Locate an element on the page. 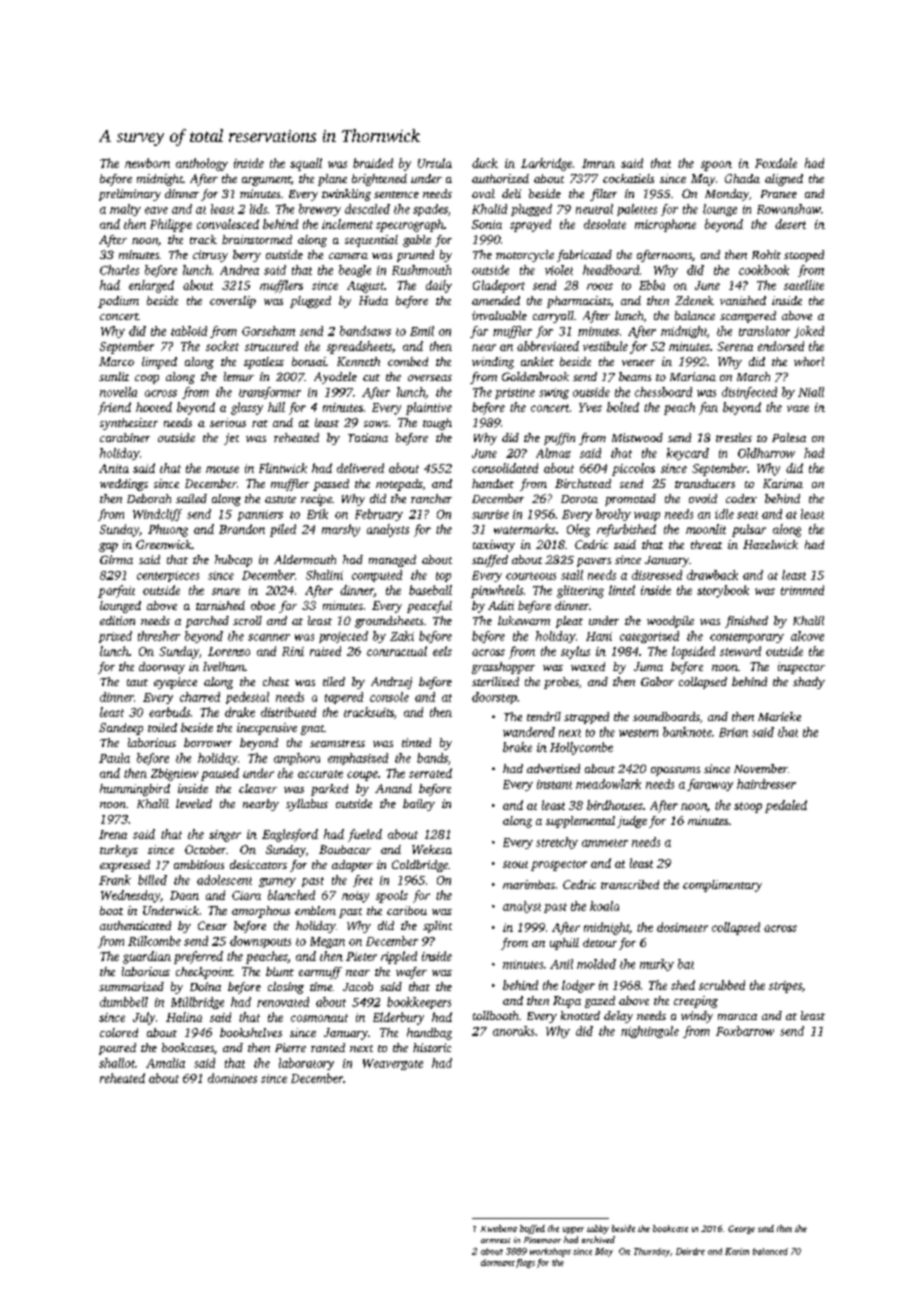 The image size is (924, 1308). Marieke is located at coordinates (779, 716).
